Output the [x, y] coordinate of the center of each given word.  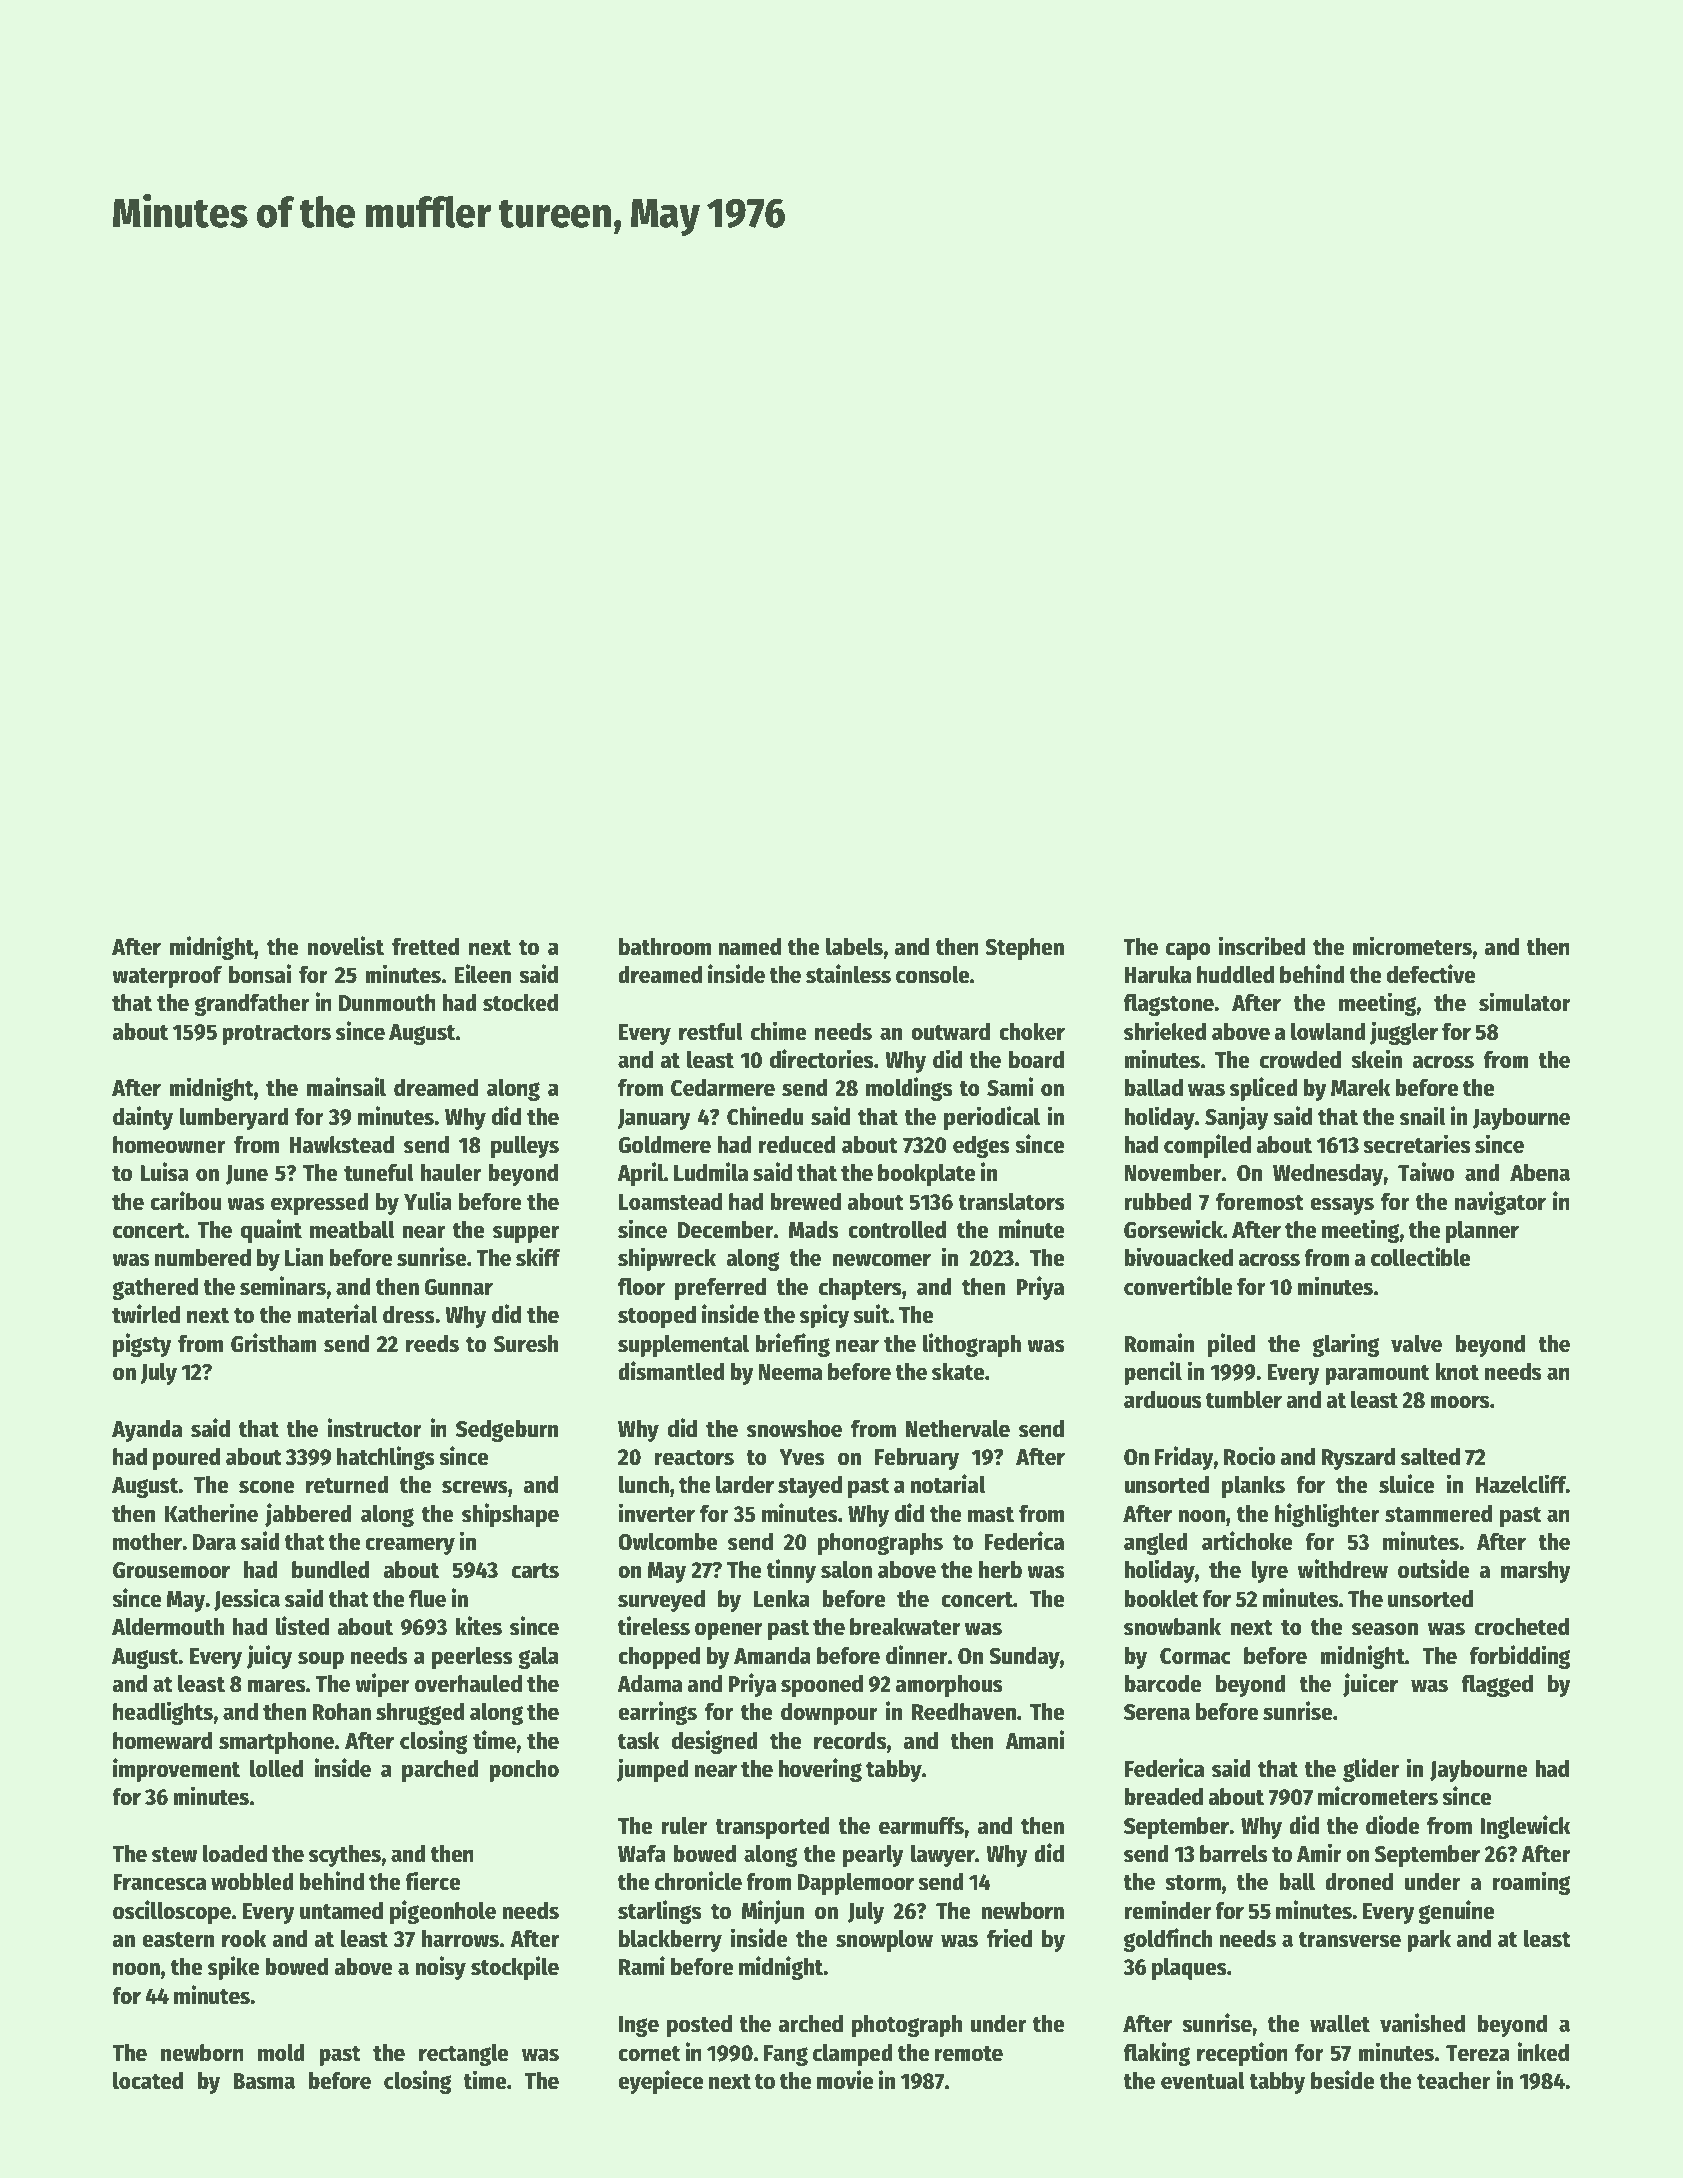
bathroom [665, 947]
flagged [1497, 1686]
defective [1431, 974]
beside [1342, 2080]
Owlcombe [668, 1542]
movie [845, 2080]
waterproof [167, 977]
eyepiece [660, 2082]
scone [266, 1487]
